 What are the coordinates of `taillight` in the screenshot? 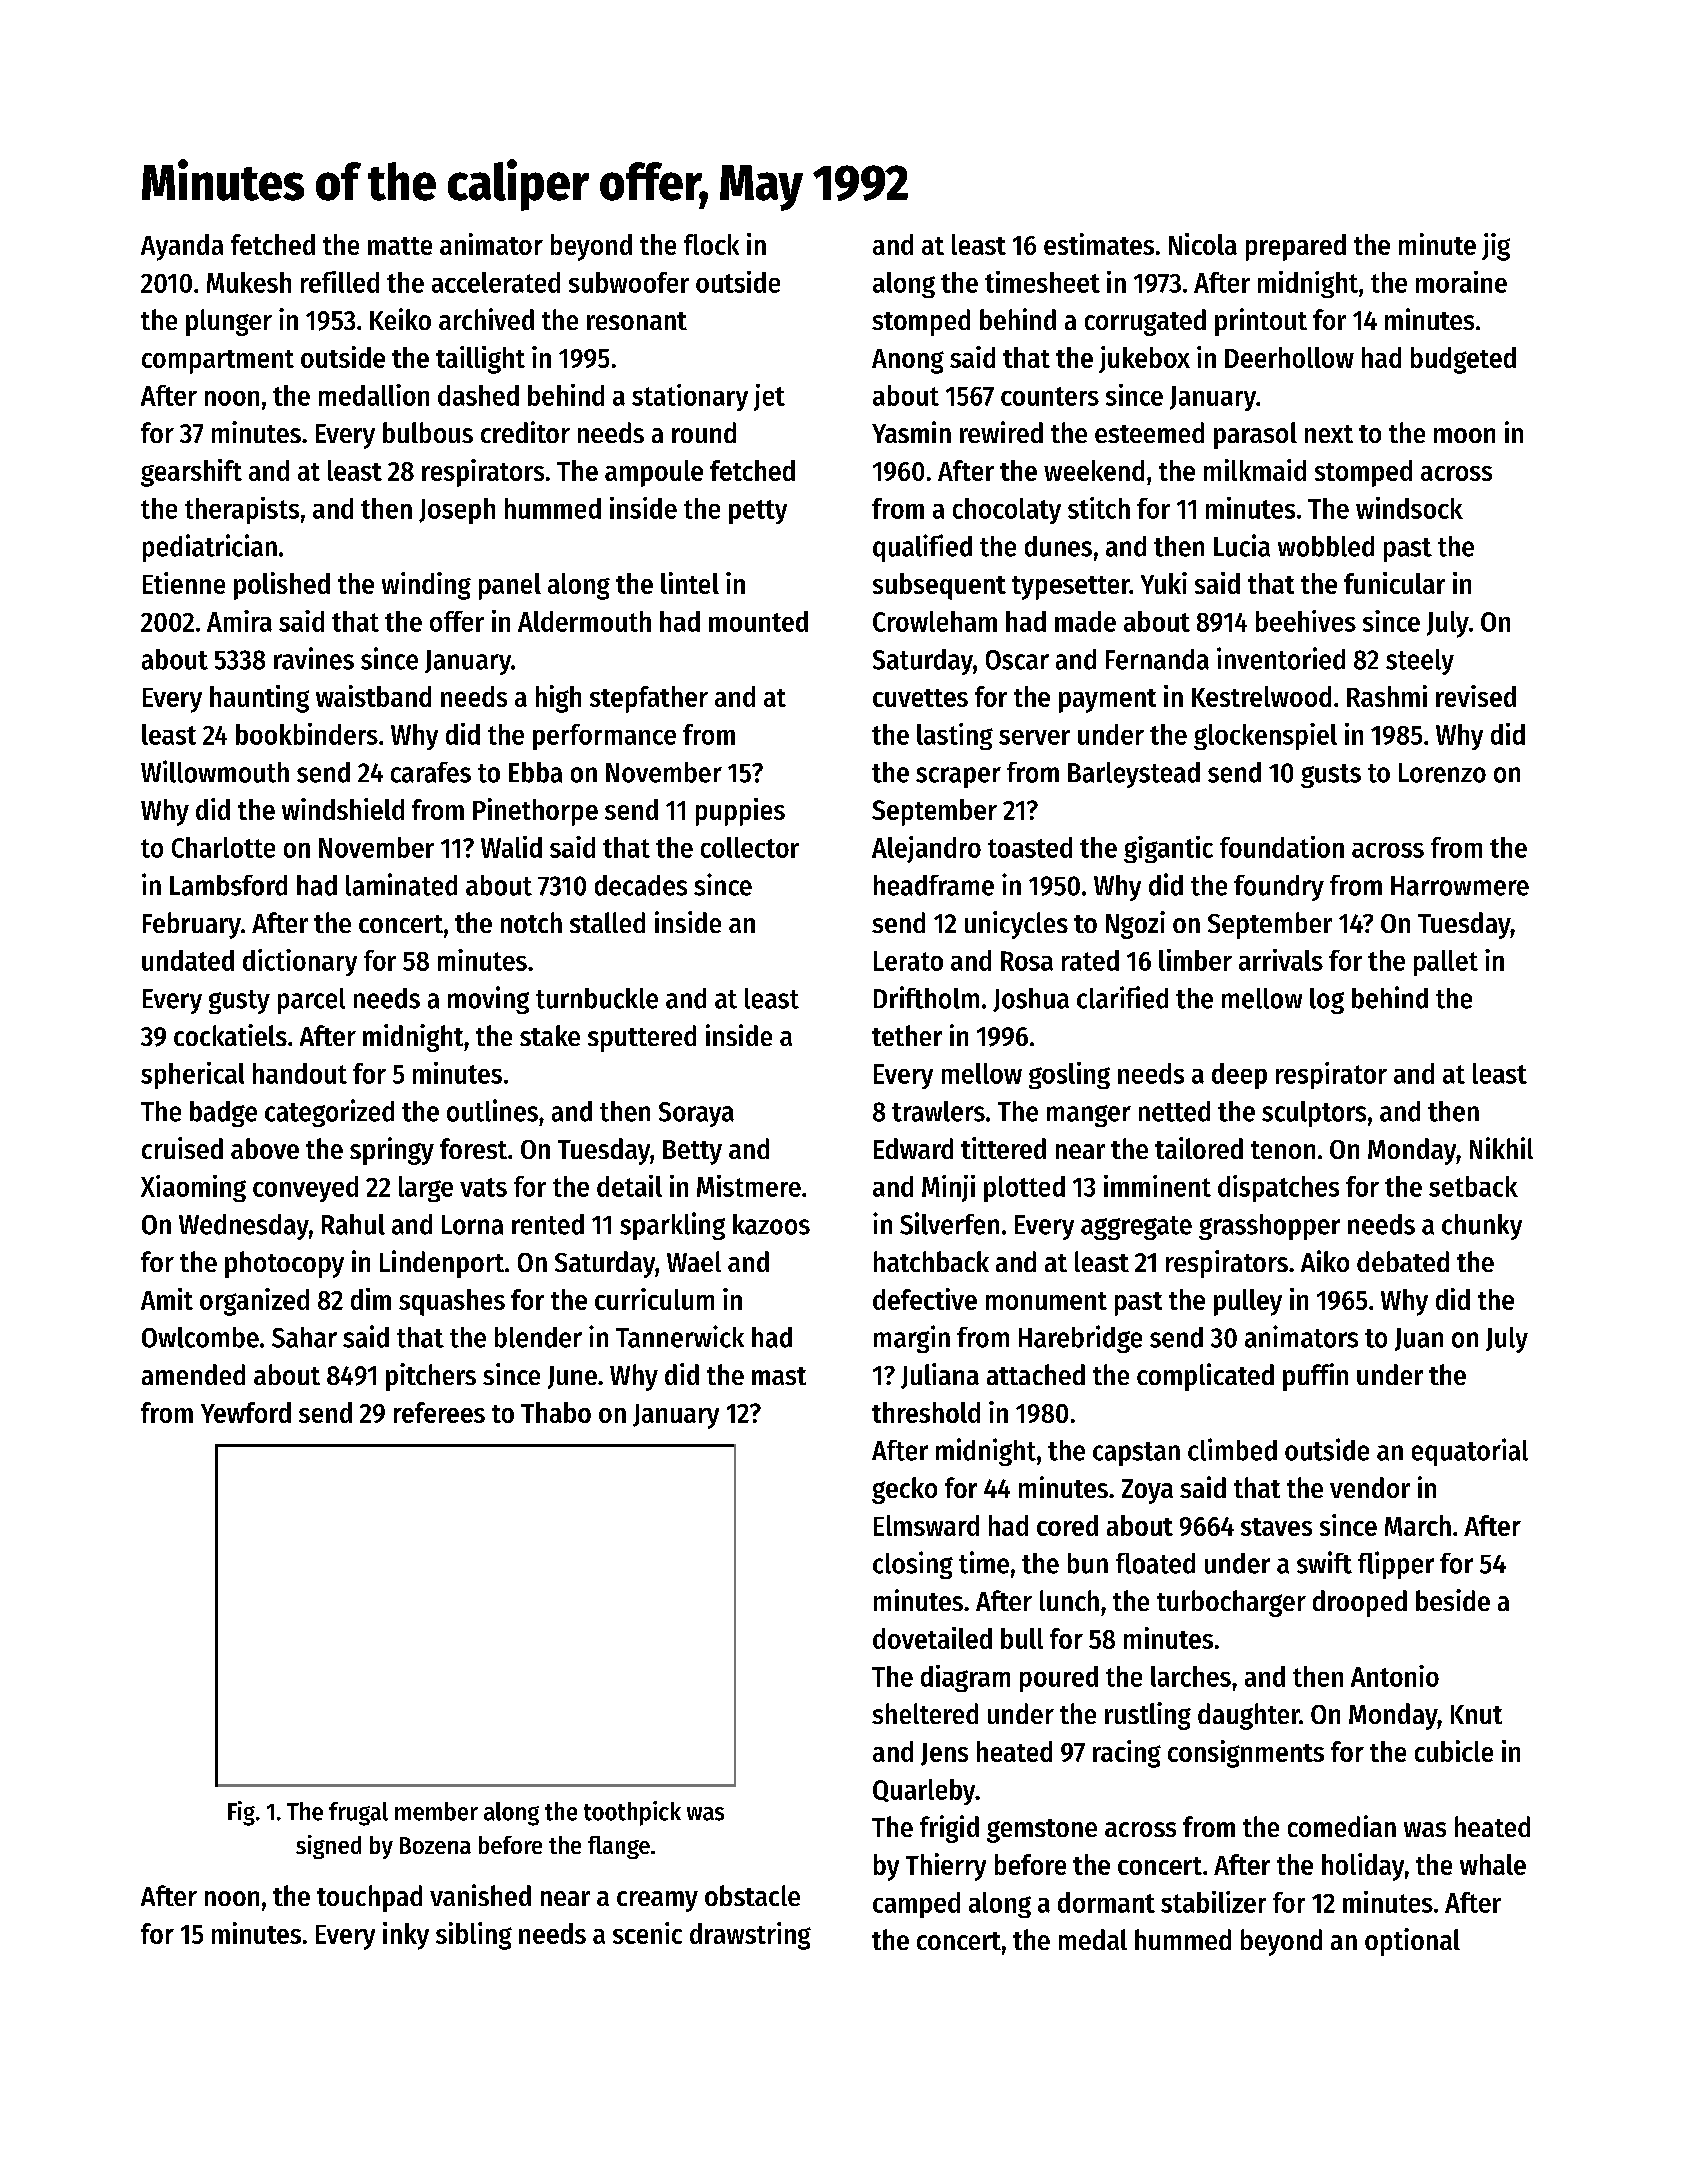 It's located at (480, 360).
